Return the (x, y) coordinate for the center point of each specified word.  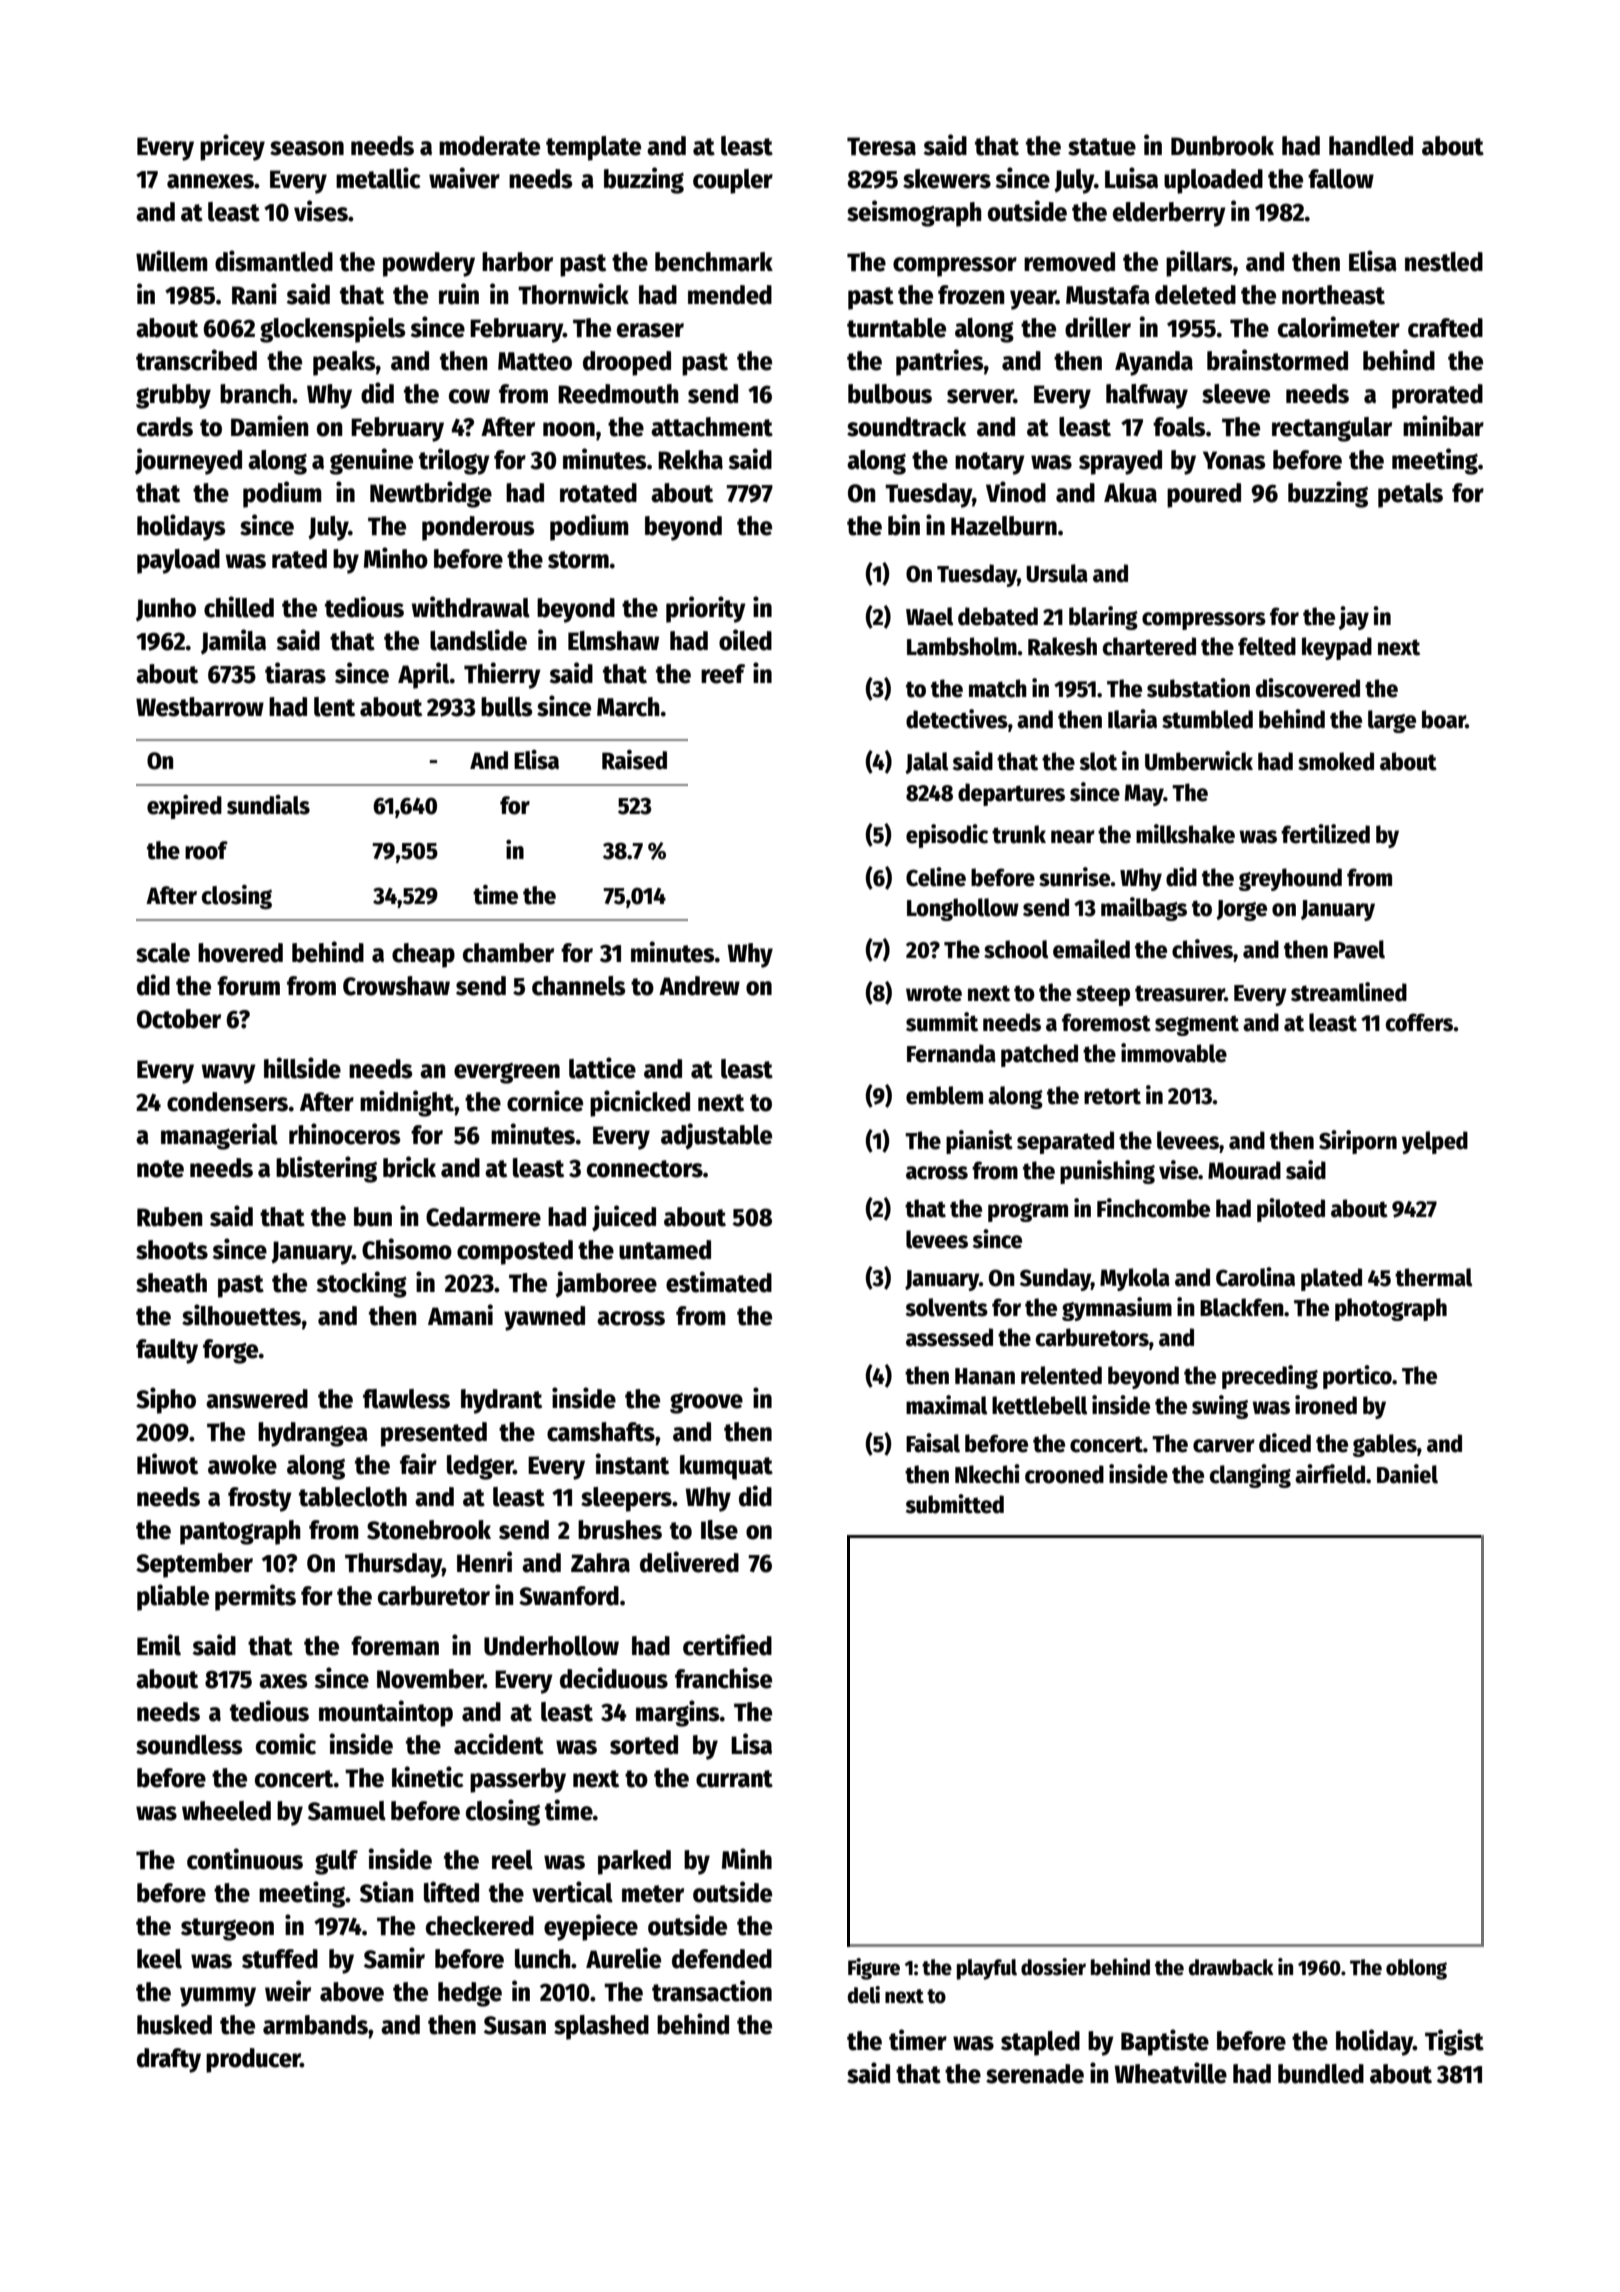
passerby (518, 1780)
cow (469, 396)
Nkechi (987, 1474)
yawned (544, 1318)
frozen (971, 295)
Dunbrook (1222, 146)
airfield (1330, 1474)
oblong (1416, 1969)
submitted (954, 1504)
